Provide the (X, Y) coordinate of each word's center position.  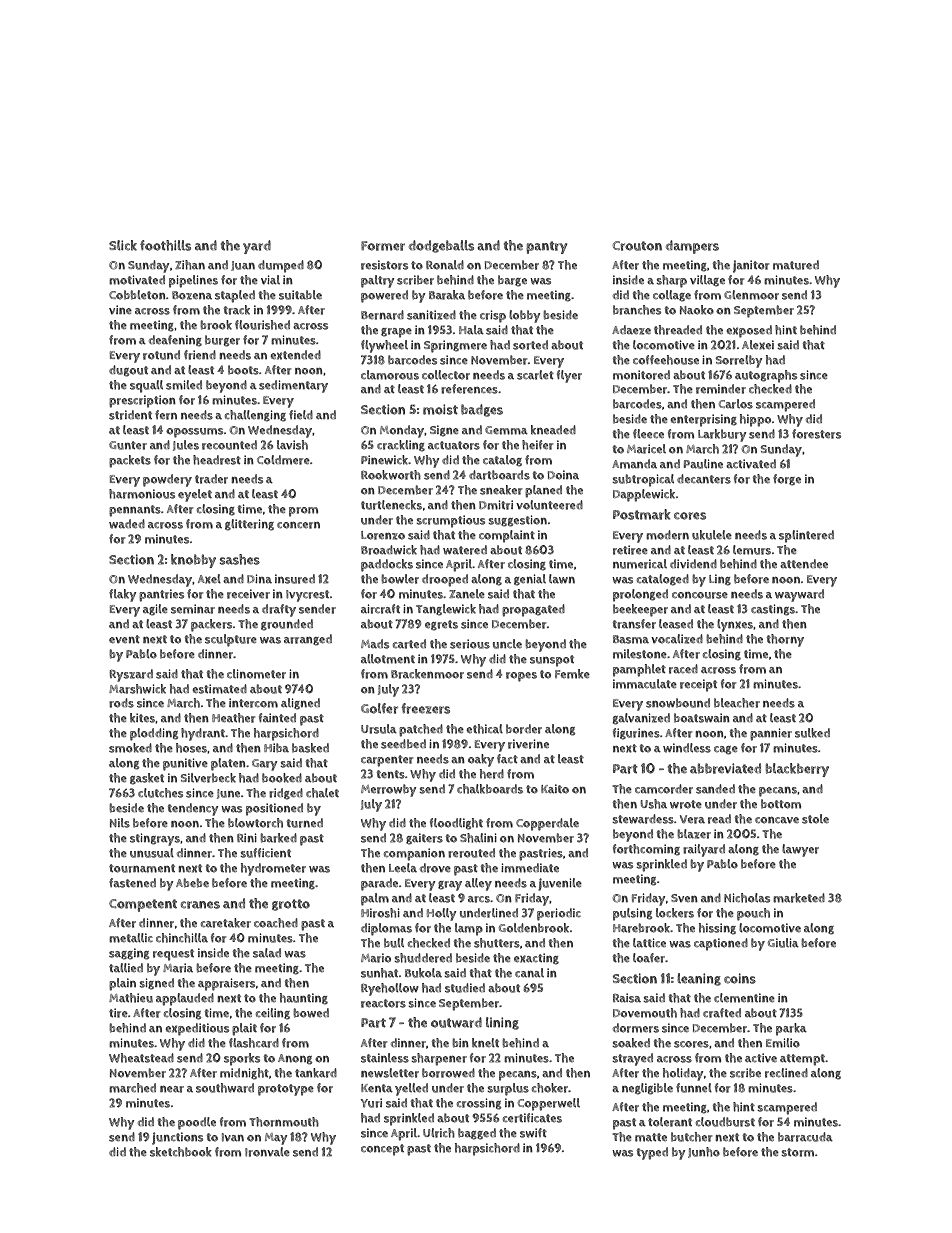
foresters (816, 434)
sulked (812, 733)
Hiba (276, 748)
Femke (572, 674)
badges (482, 410)
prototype (286, 1090)
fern (166, 415)
